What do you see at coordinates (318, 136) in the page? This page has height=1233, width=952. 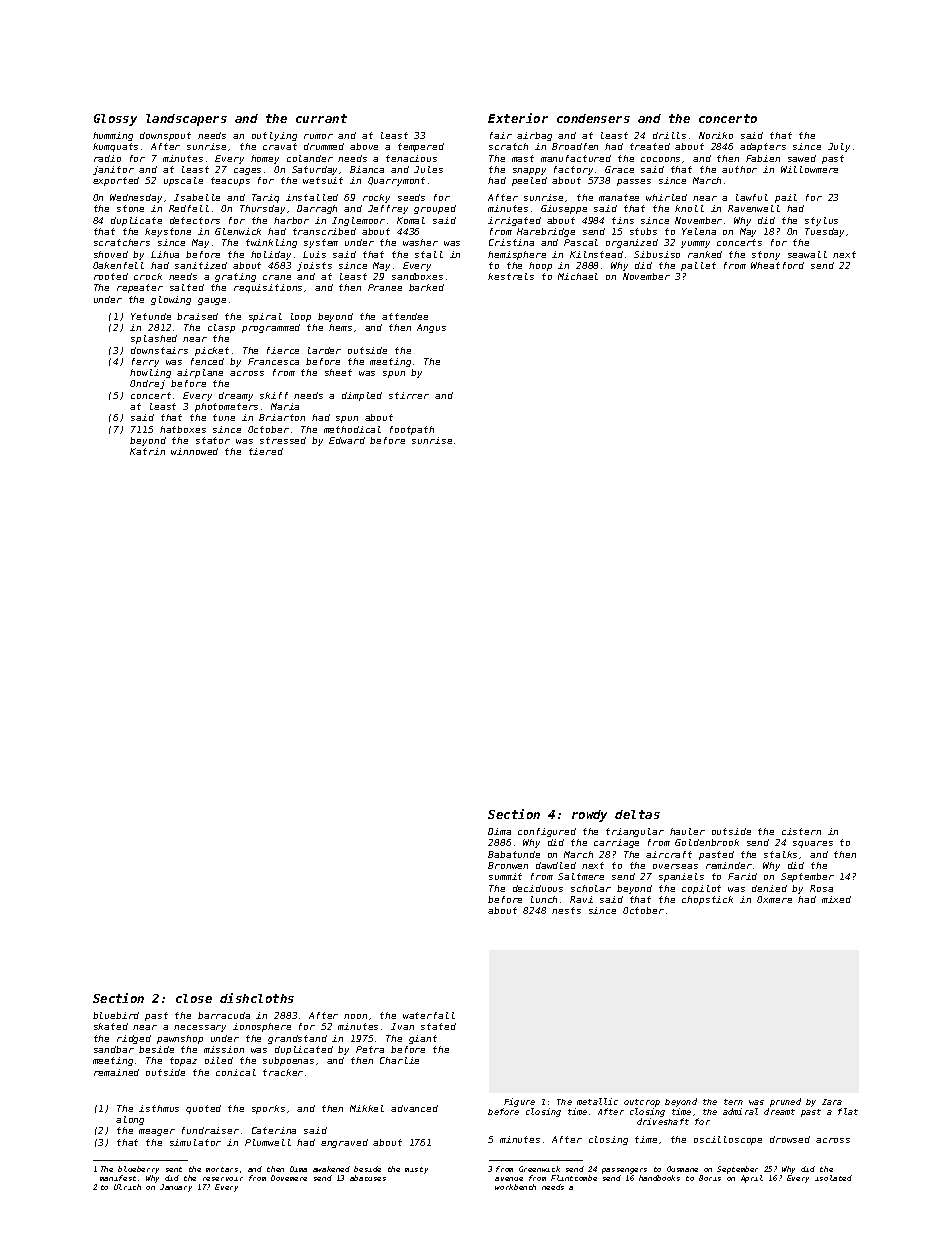 I see `rumor` at bounding box center [318, 136].
